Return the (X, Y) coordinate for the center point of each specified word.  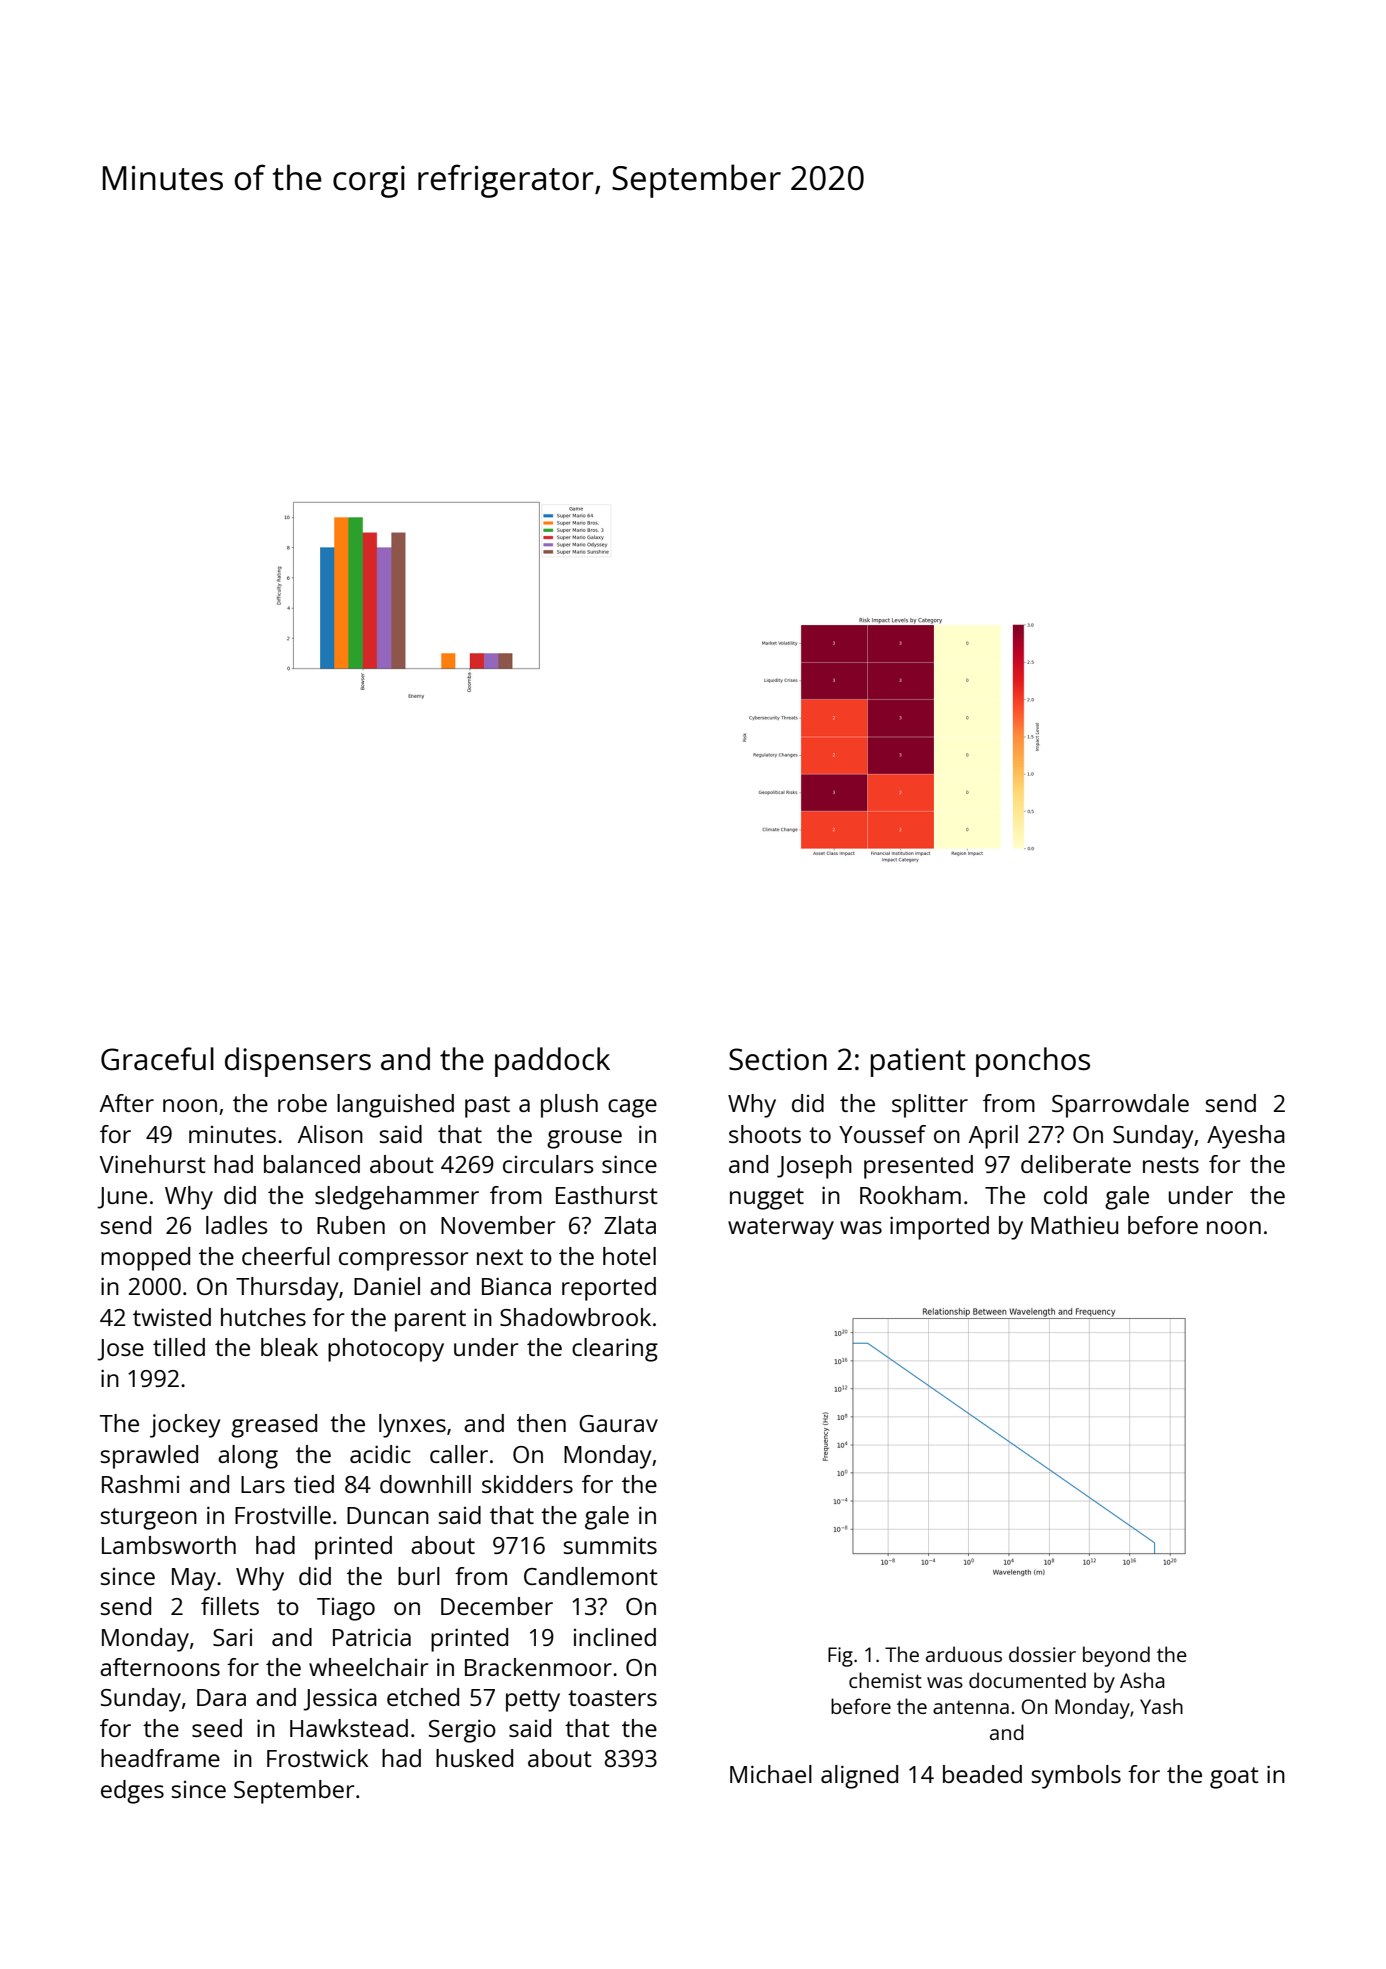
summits (610, 1545)
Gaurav (618, 1423)
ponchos (1033, 1062)
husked (474, 1758)
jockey (185, 1426)
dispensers (298, 1062)
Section (778, 1059)
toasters (612, 1698)
